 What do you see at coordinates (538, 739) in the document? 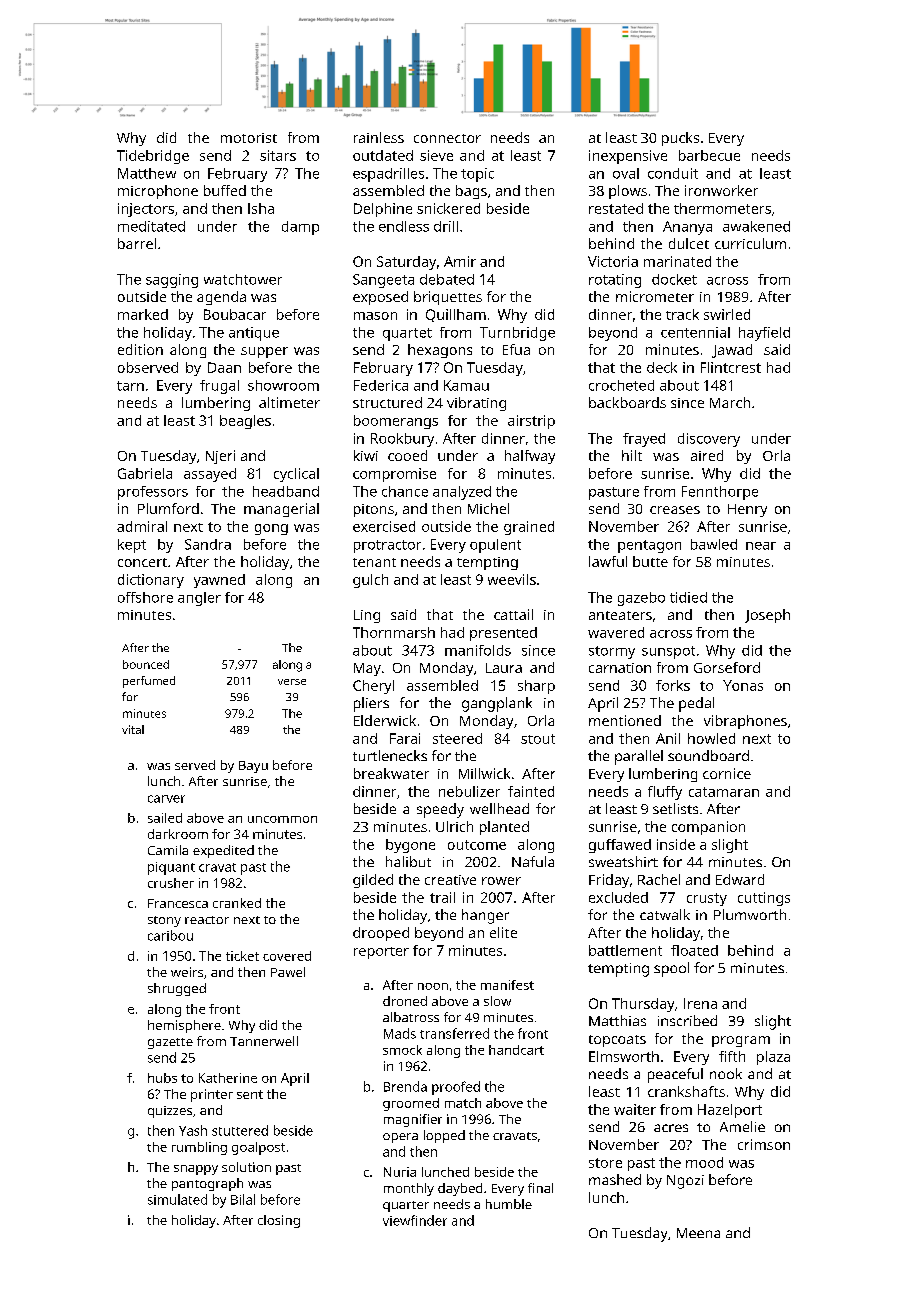
I see `stout` at bounding box center [538, 739].
